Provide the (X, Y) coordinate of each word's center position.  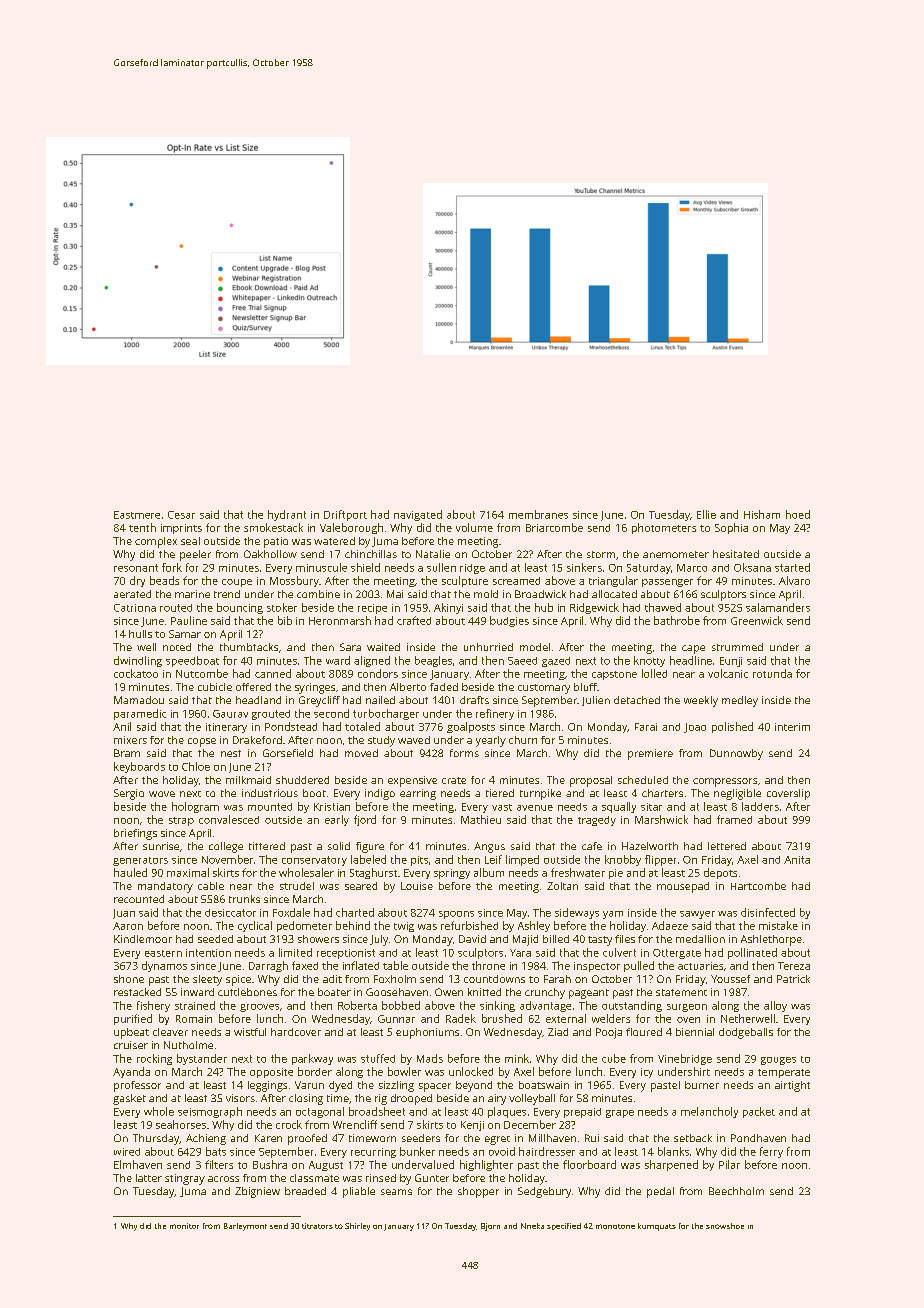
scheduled (643, 780)
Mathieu (481, 819)
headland (258, 700)
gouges (778, 1061)
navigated (418, 515)
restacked (137, 992)
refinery (495, 714)
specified (564, 1226)
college (226, 847)
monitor (184, 1226)
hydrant (287, 515)
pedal (660, 1192)
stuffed (378, 1058)
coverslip (788, 794)
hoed (798, 514)
